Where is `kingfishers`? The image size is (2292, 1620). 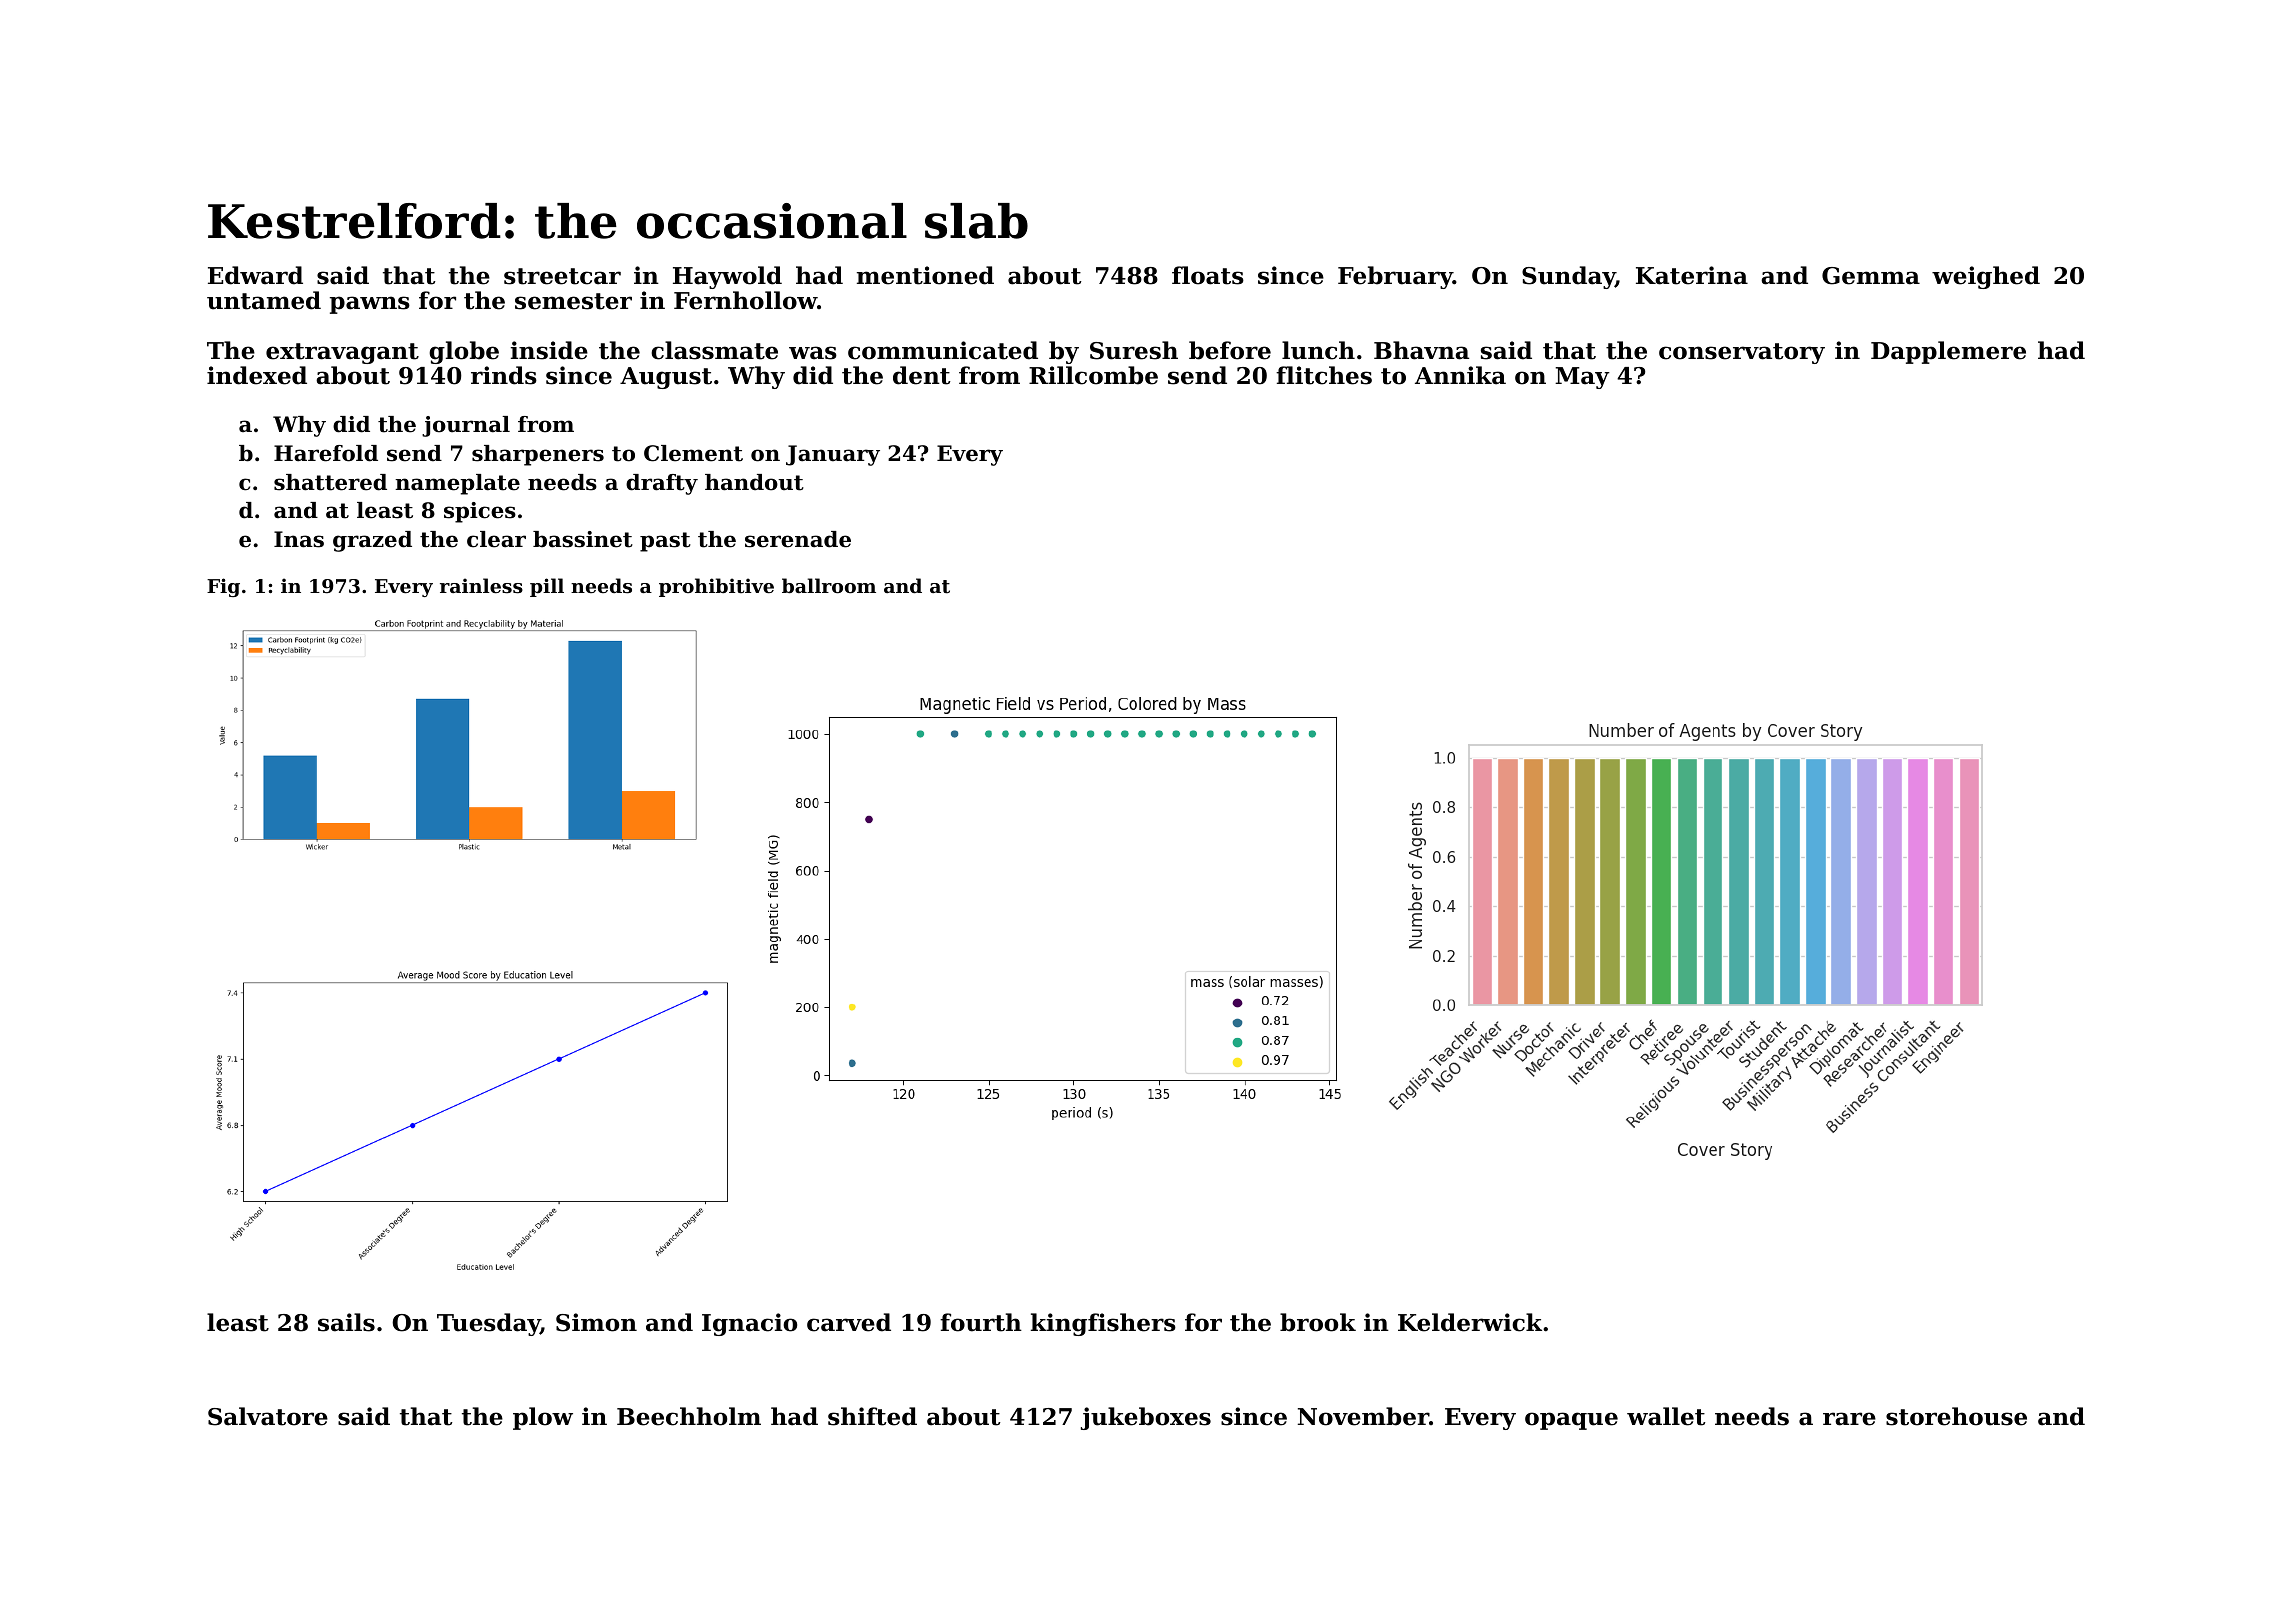 kingfishers is located at coordinates (1103, 1324).
